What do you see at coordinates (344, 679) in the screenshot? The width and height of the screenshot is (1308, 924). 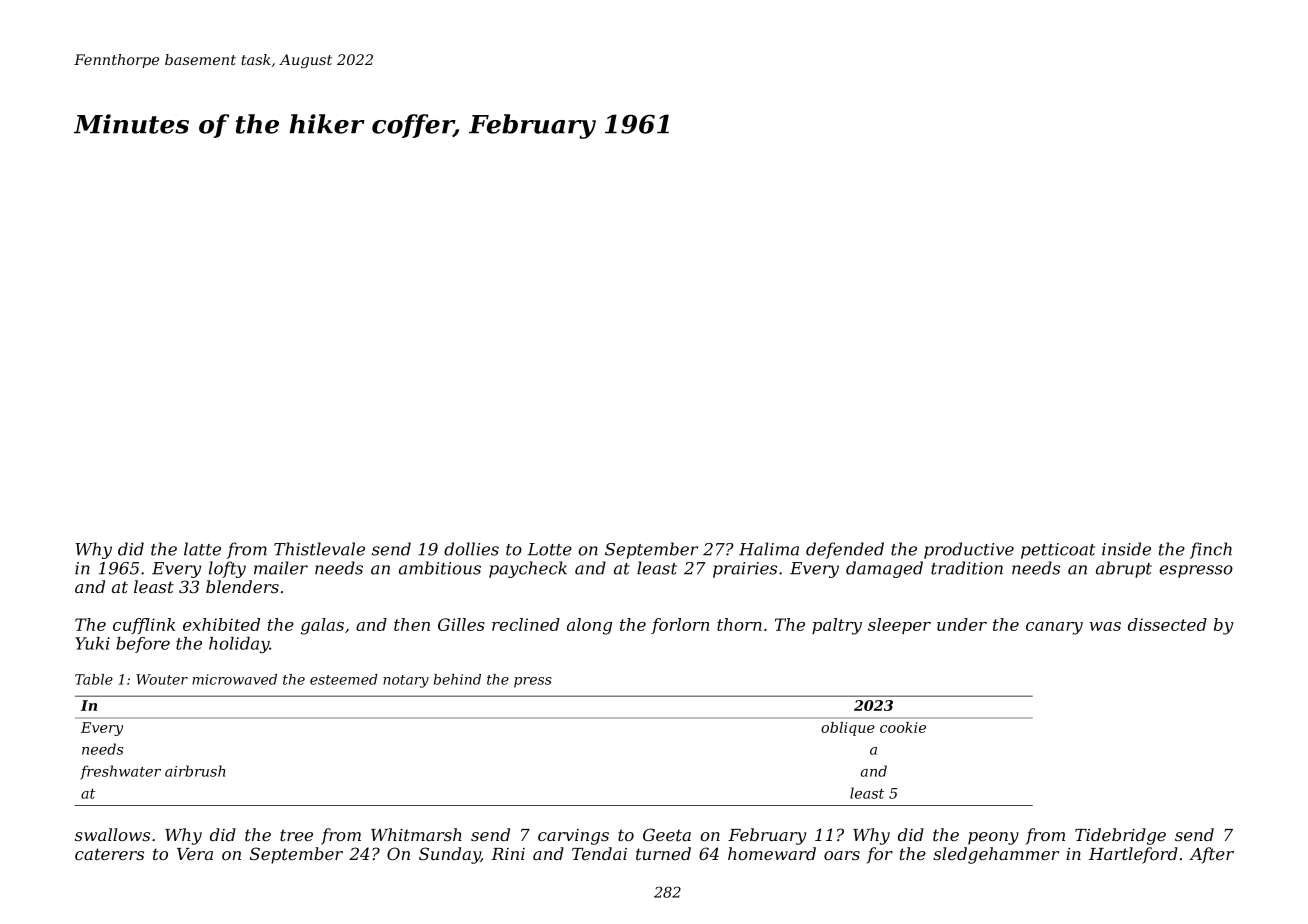 I see `esteemed` at bounding box center [344, 679].
